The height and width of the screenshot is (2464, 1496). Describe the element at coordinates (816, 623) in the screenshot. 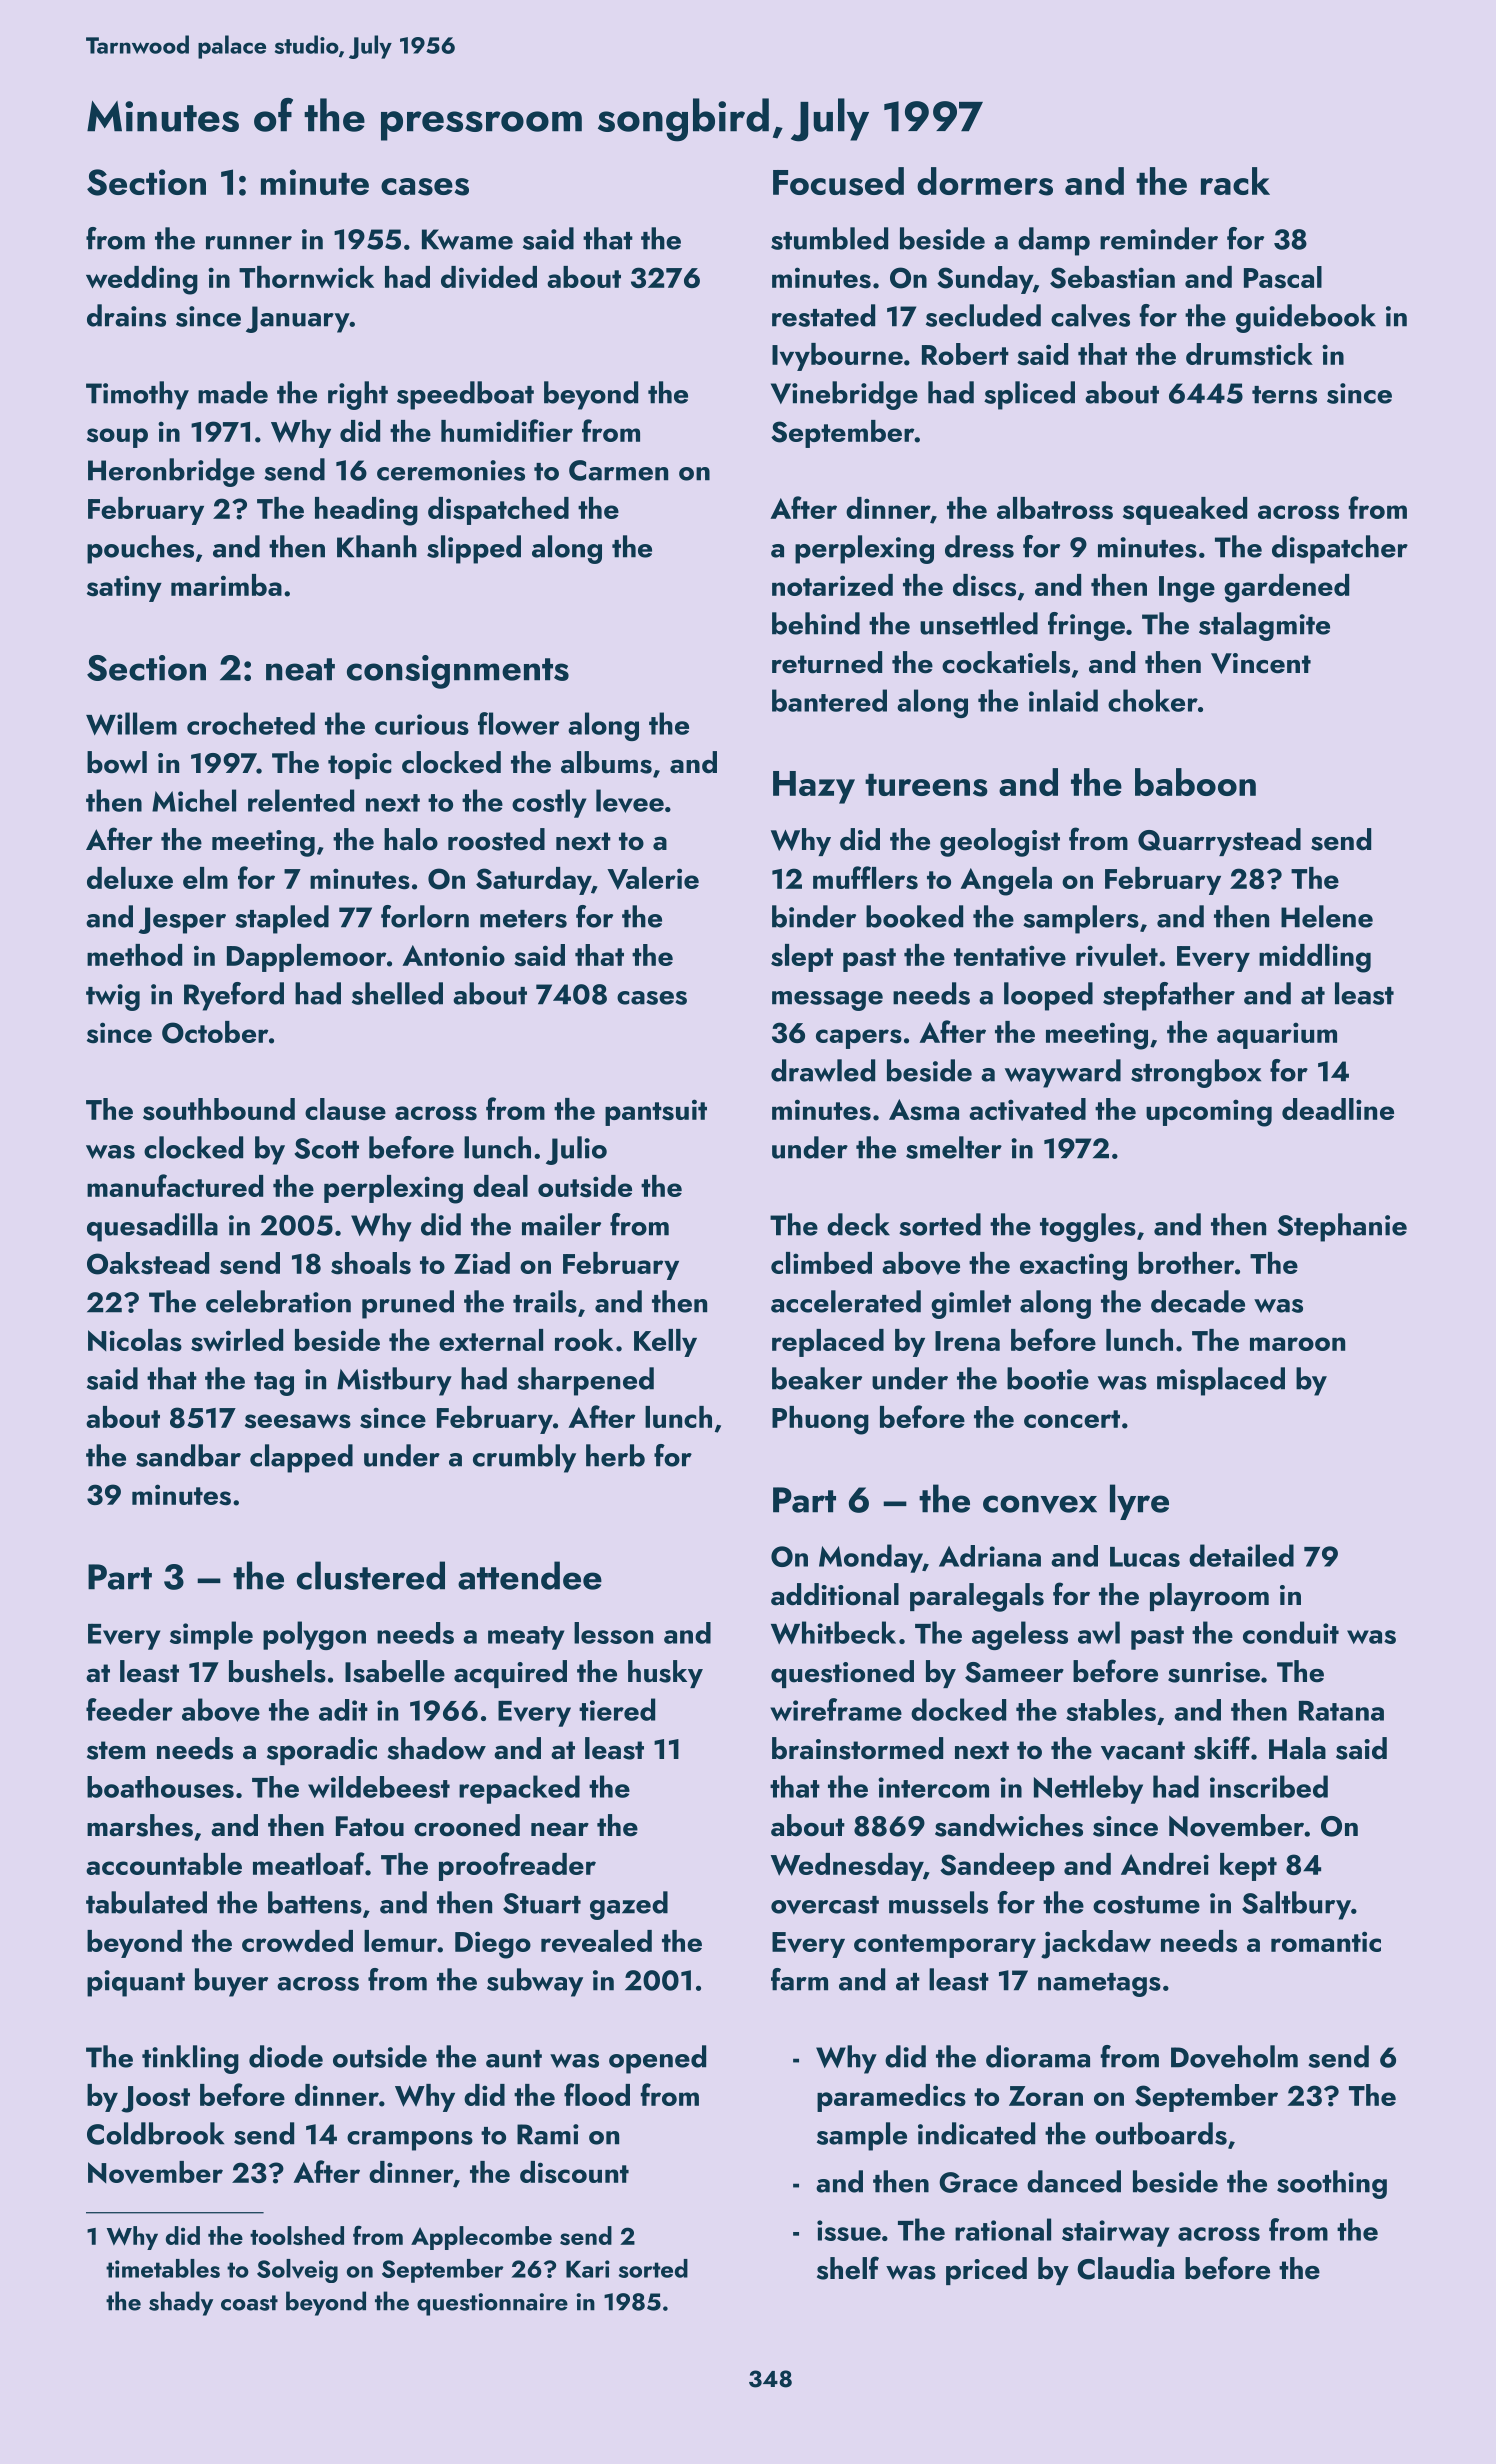

I see `behind` at that location.
